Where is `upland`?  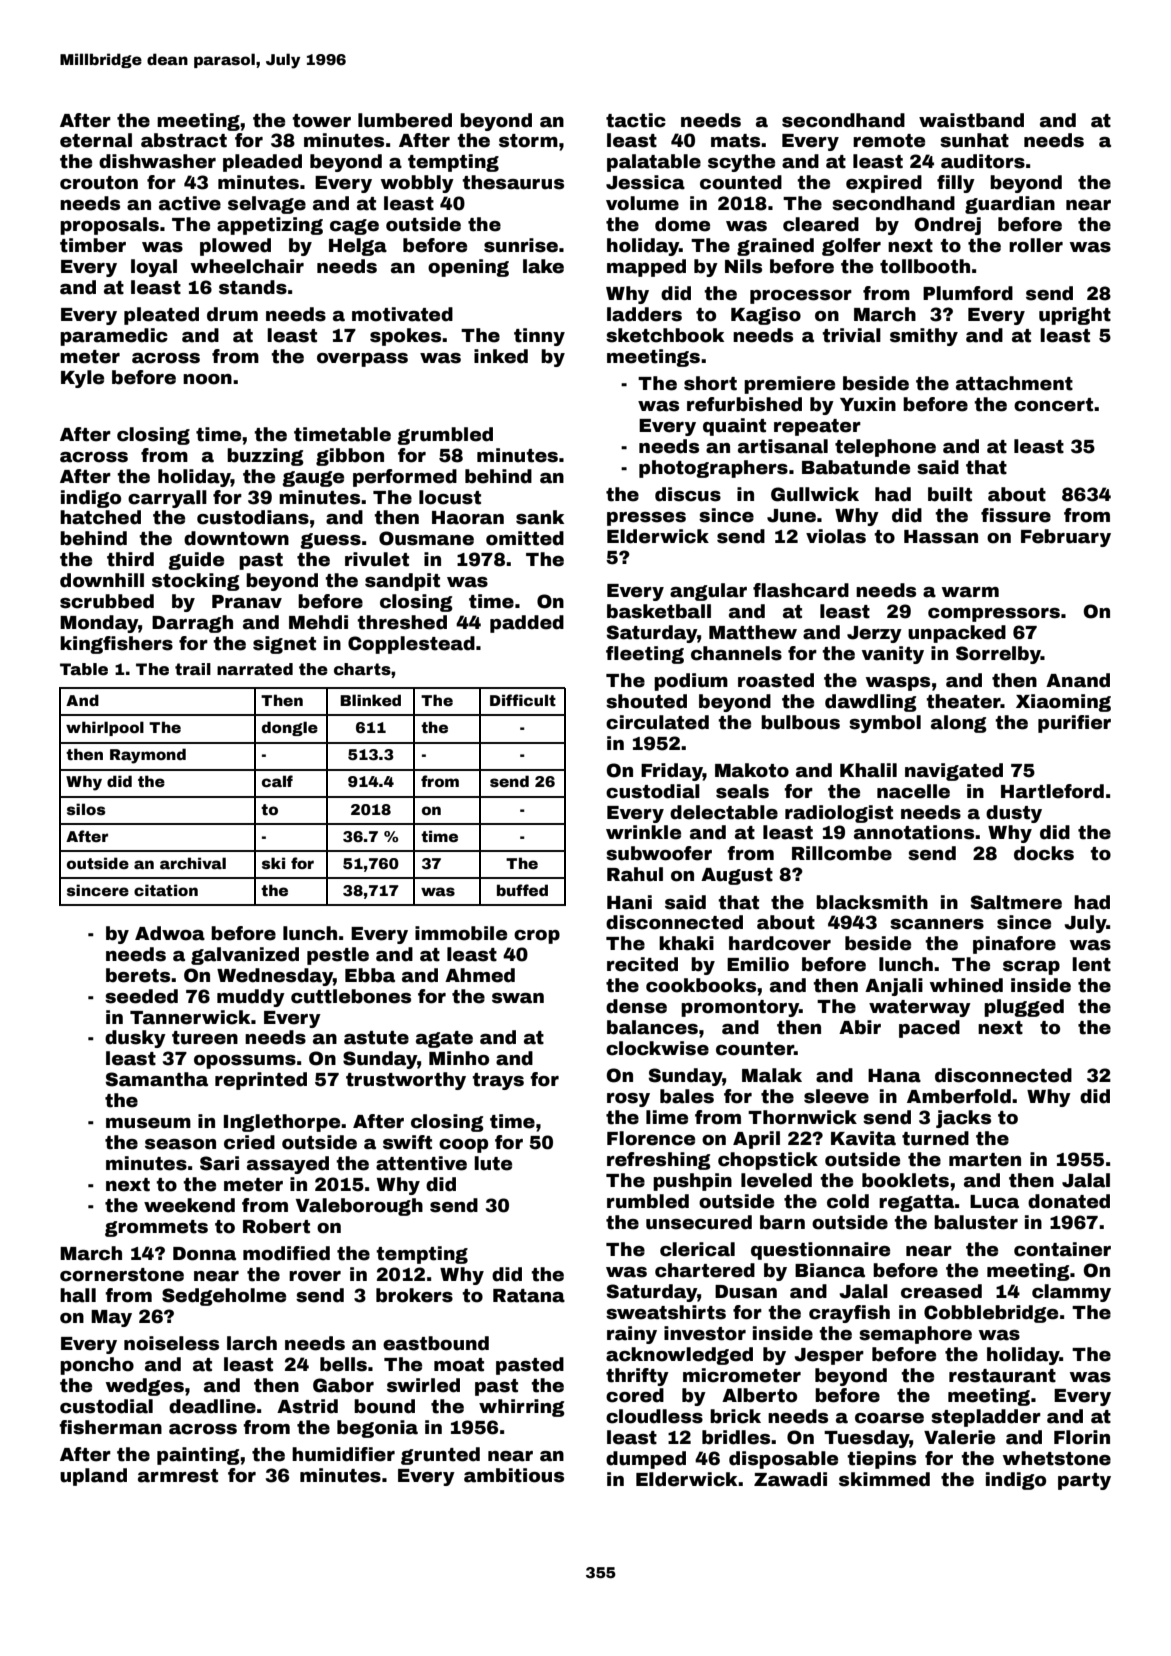 upland is located at coordinates (93, 1477).
